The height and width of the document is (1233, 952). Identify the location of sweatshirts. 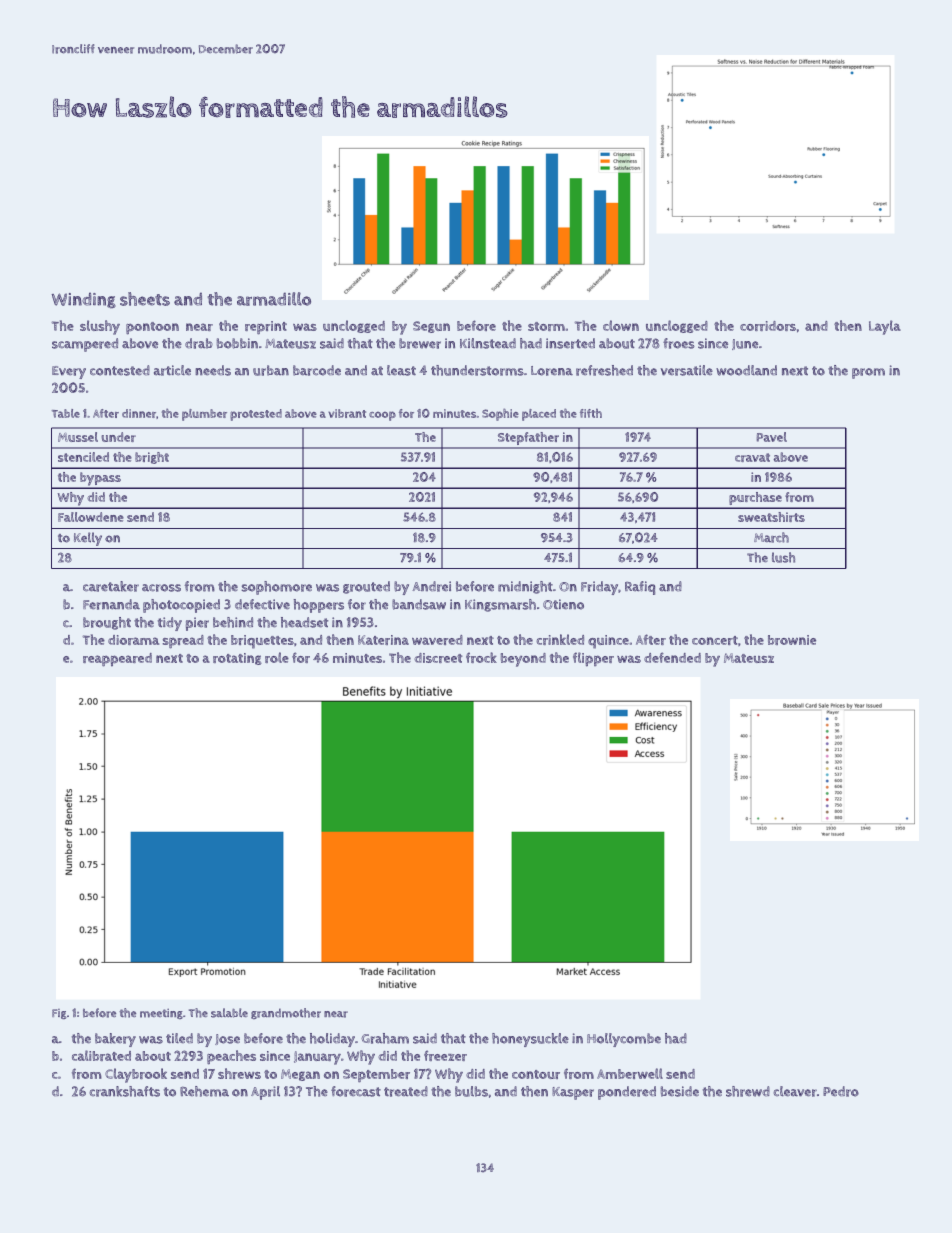
(771, 517).
